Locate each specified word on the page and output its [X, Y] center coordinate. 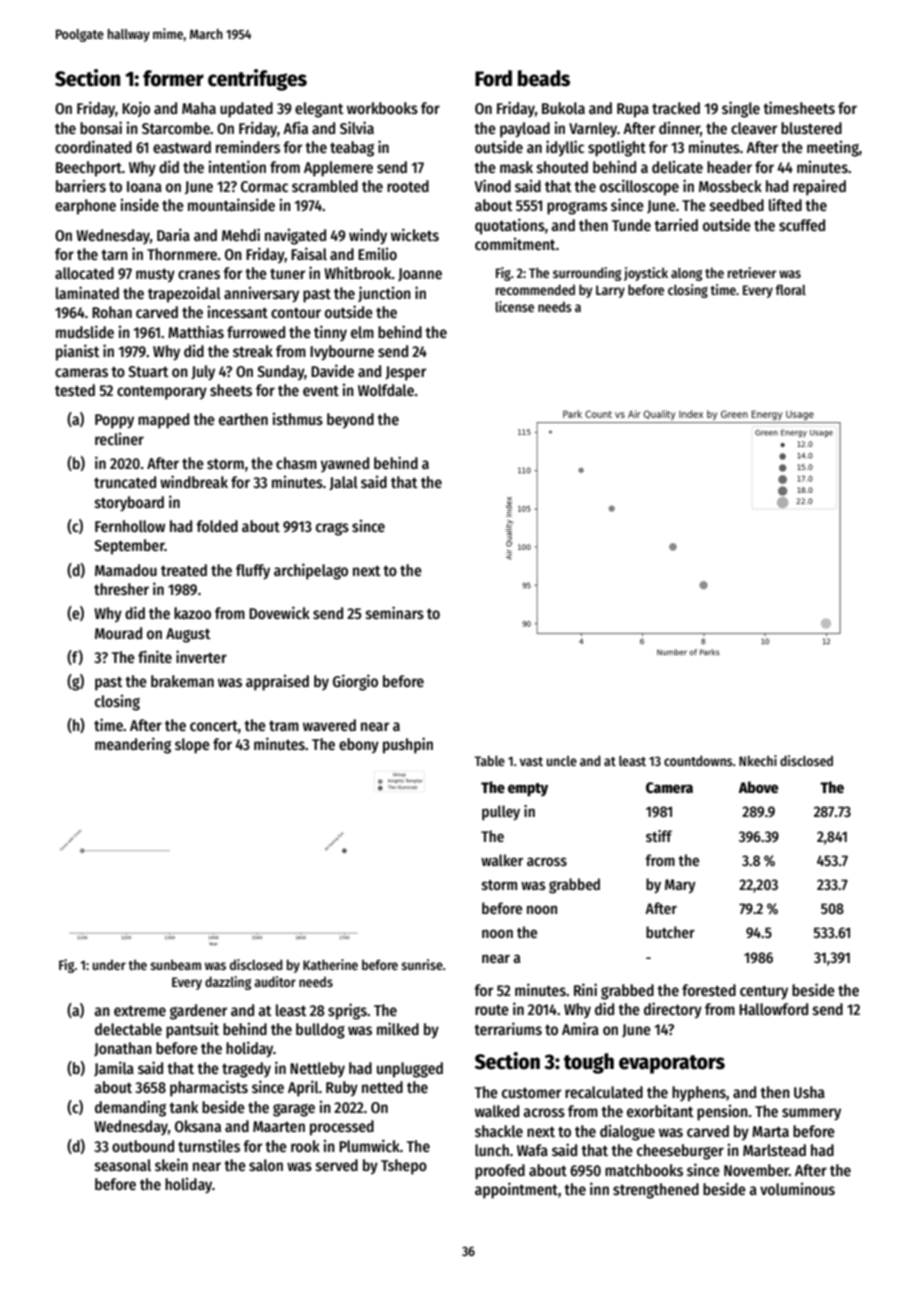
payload [525, 130]
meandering [133, 745]
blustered [811, 128]
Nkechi [758, 760]
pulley [501, 812]
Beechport [89, 169]
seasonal [123, 1165]
